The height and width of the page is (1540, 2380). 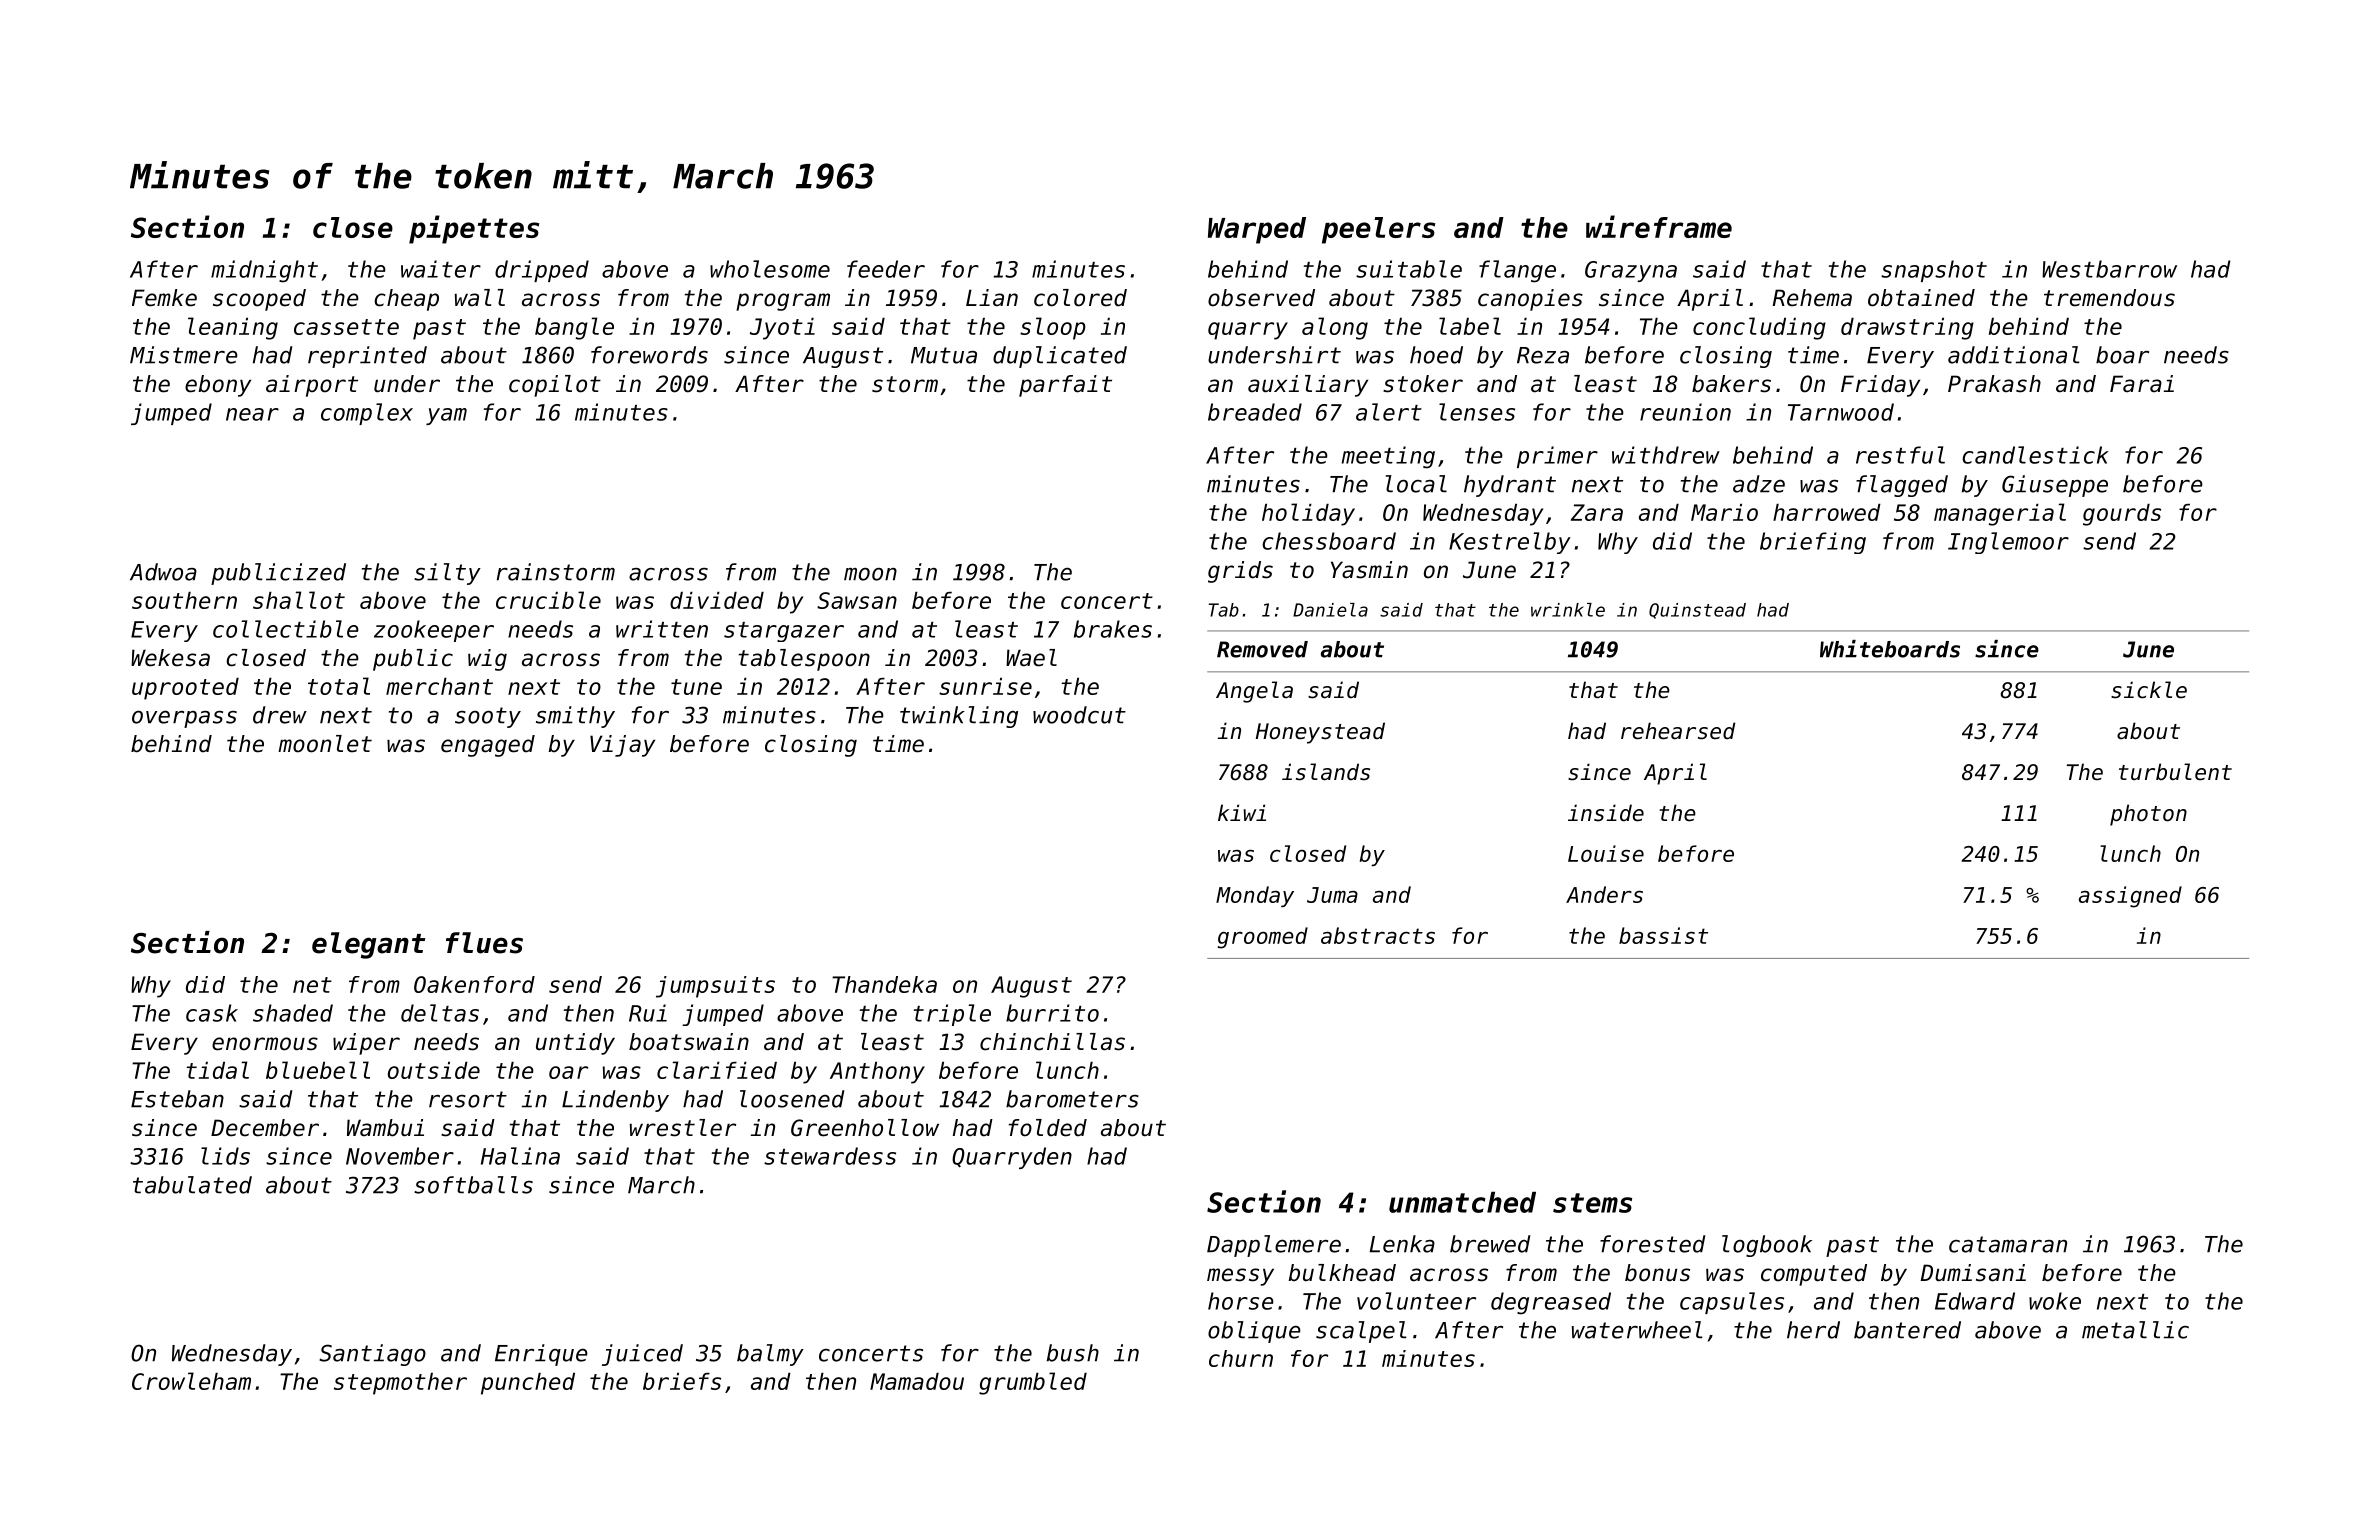 What do you see at coordinates (1659, 226) in the page?
I see `wireframe` at bounding box center [1659, 226].
